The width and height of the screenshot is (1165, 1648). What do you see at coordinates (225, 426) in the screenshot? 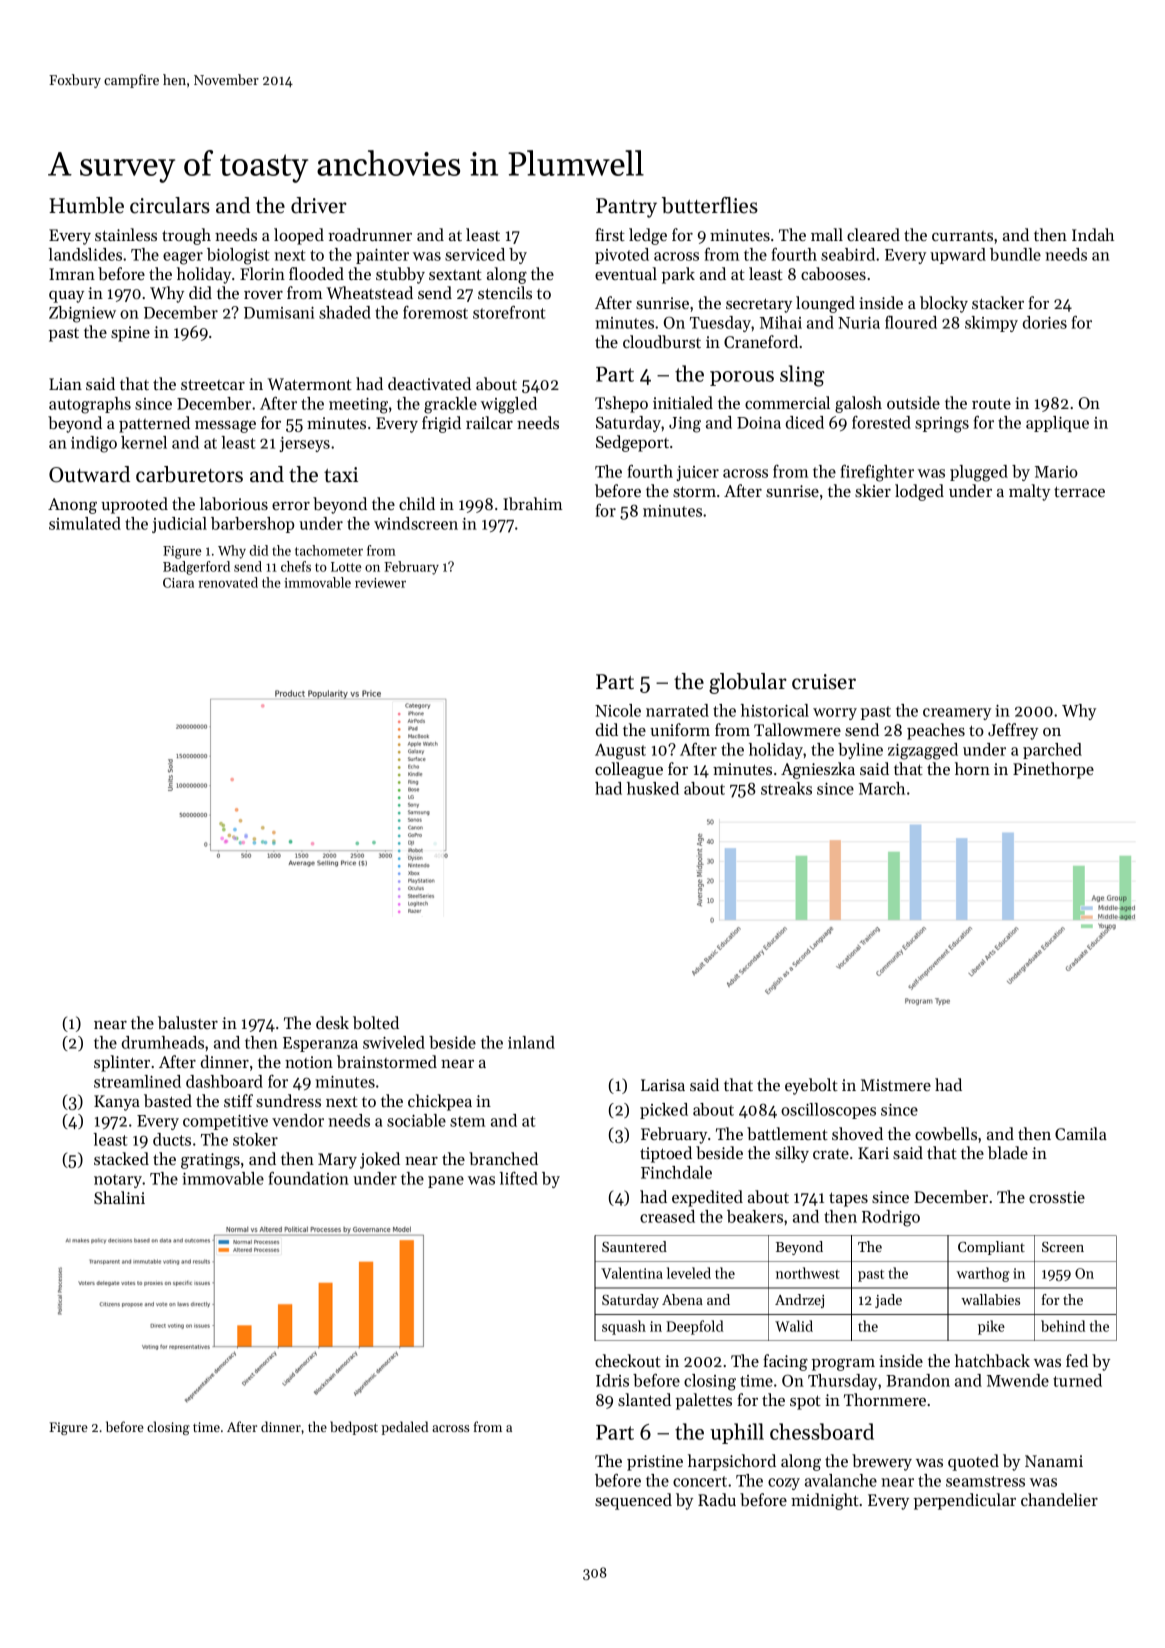
I see `message` at bounding box center [225, 426].
